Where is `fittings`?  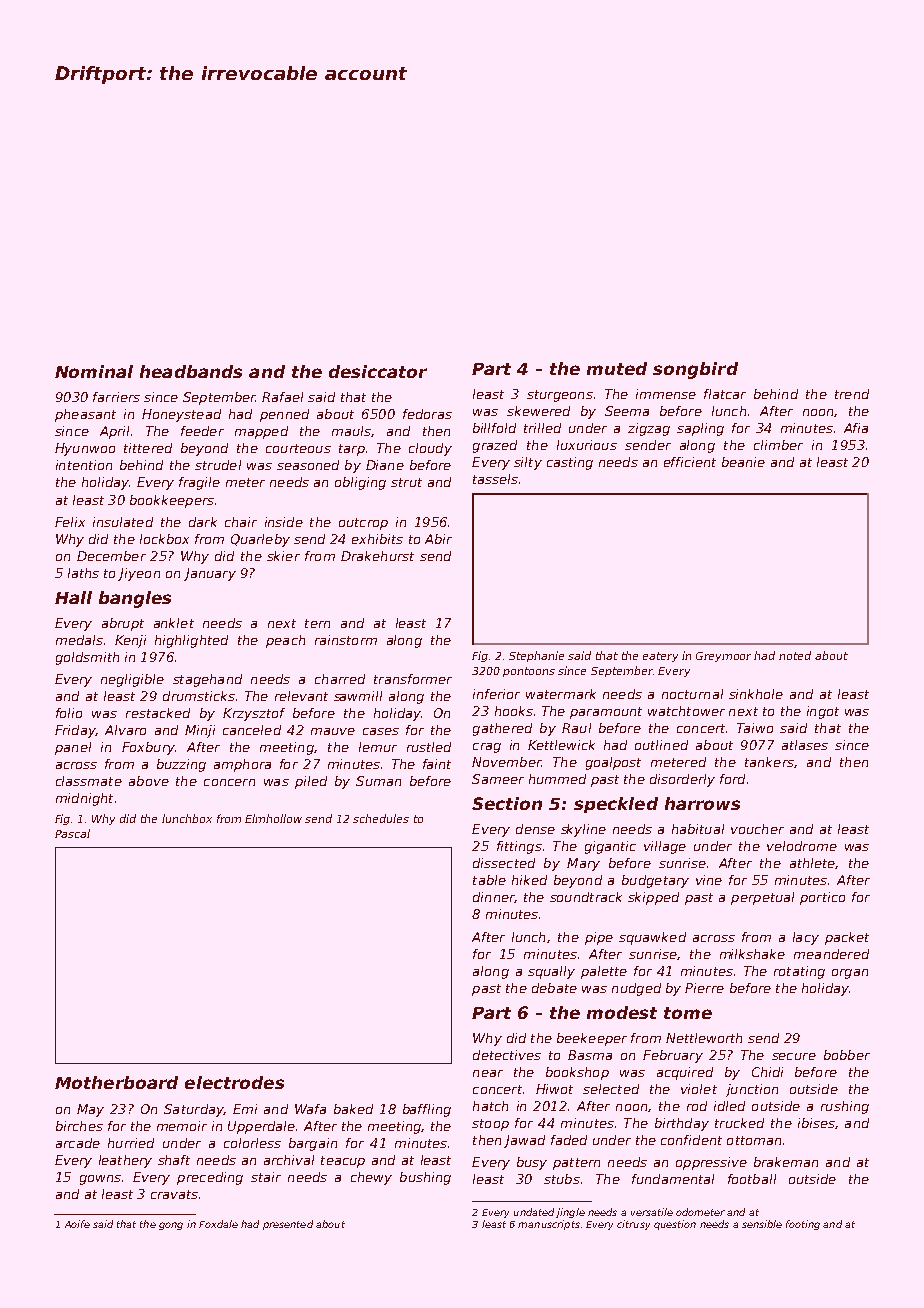
fittings is located at coordinates (519, 847).
